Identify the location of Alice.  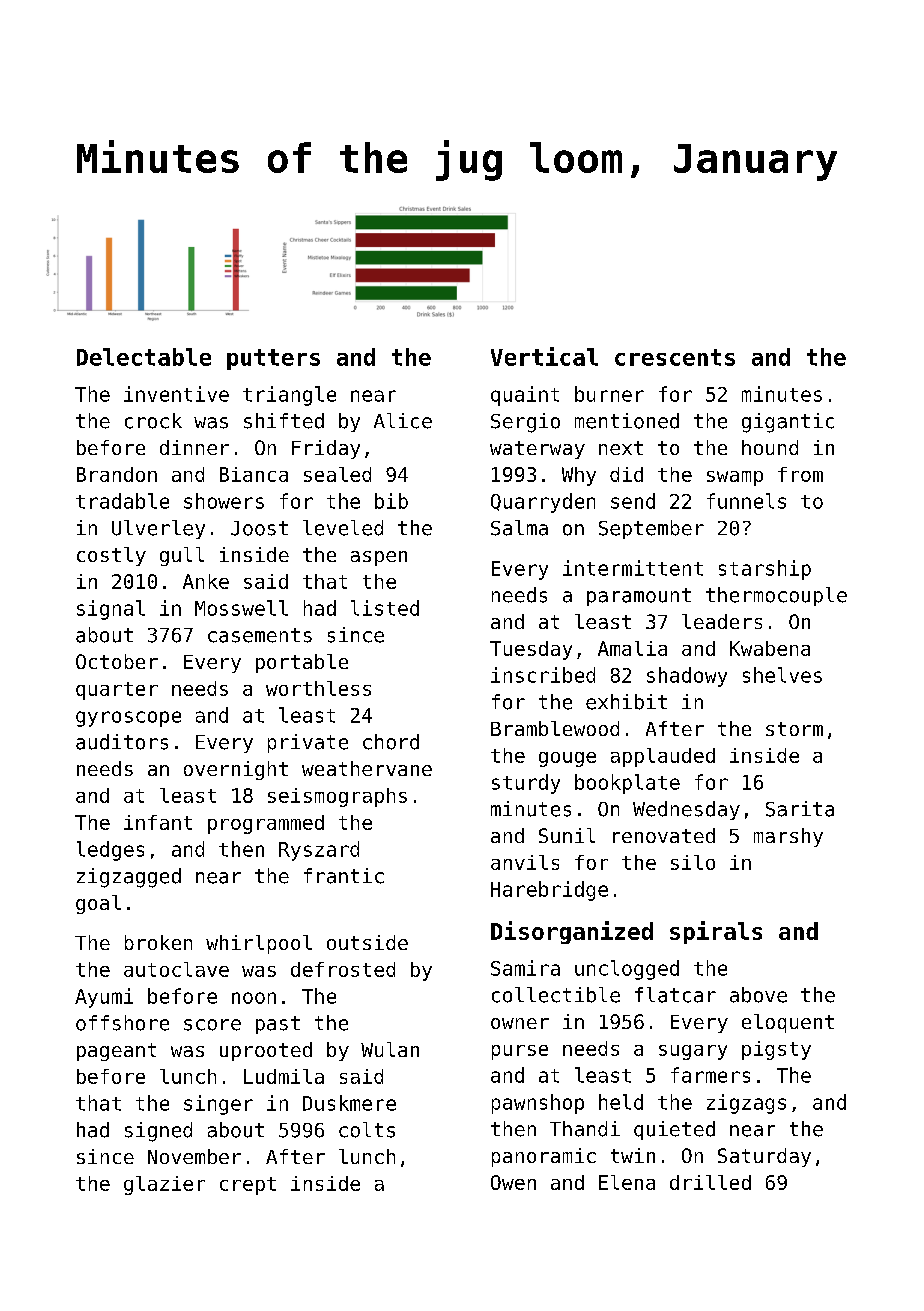
(403, 421).
